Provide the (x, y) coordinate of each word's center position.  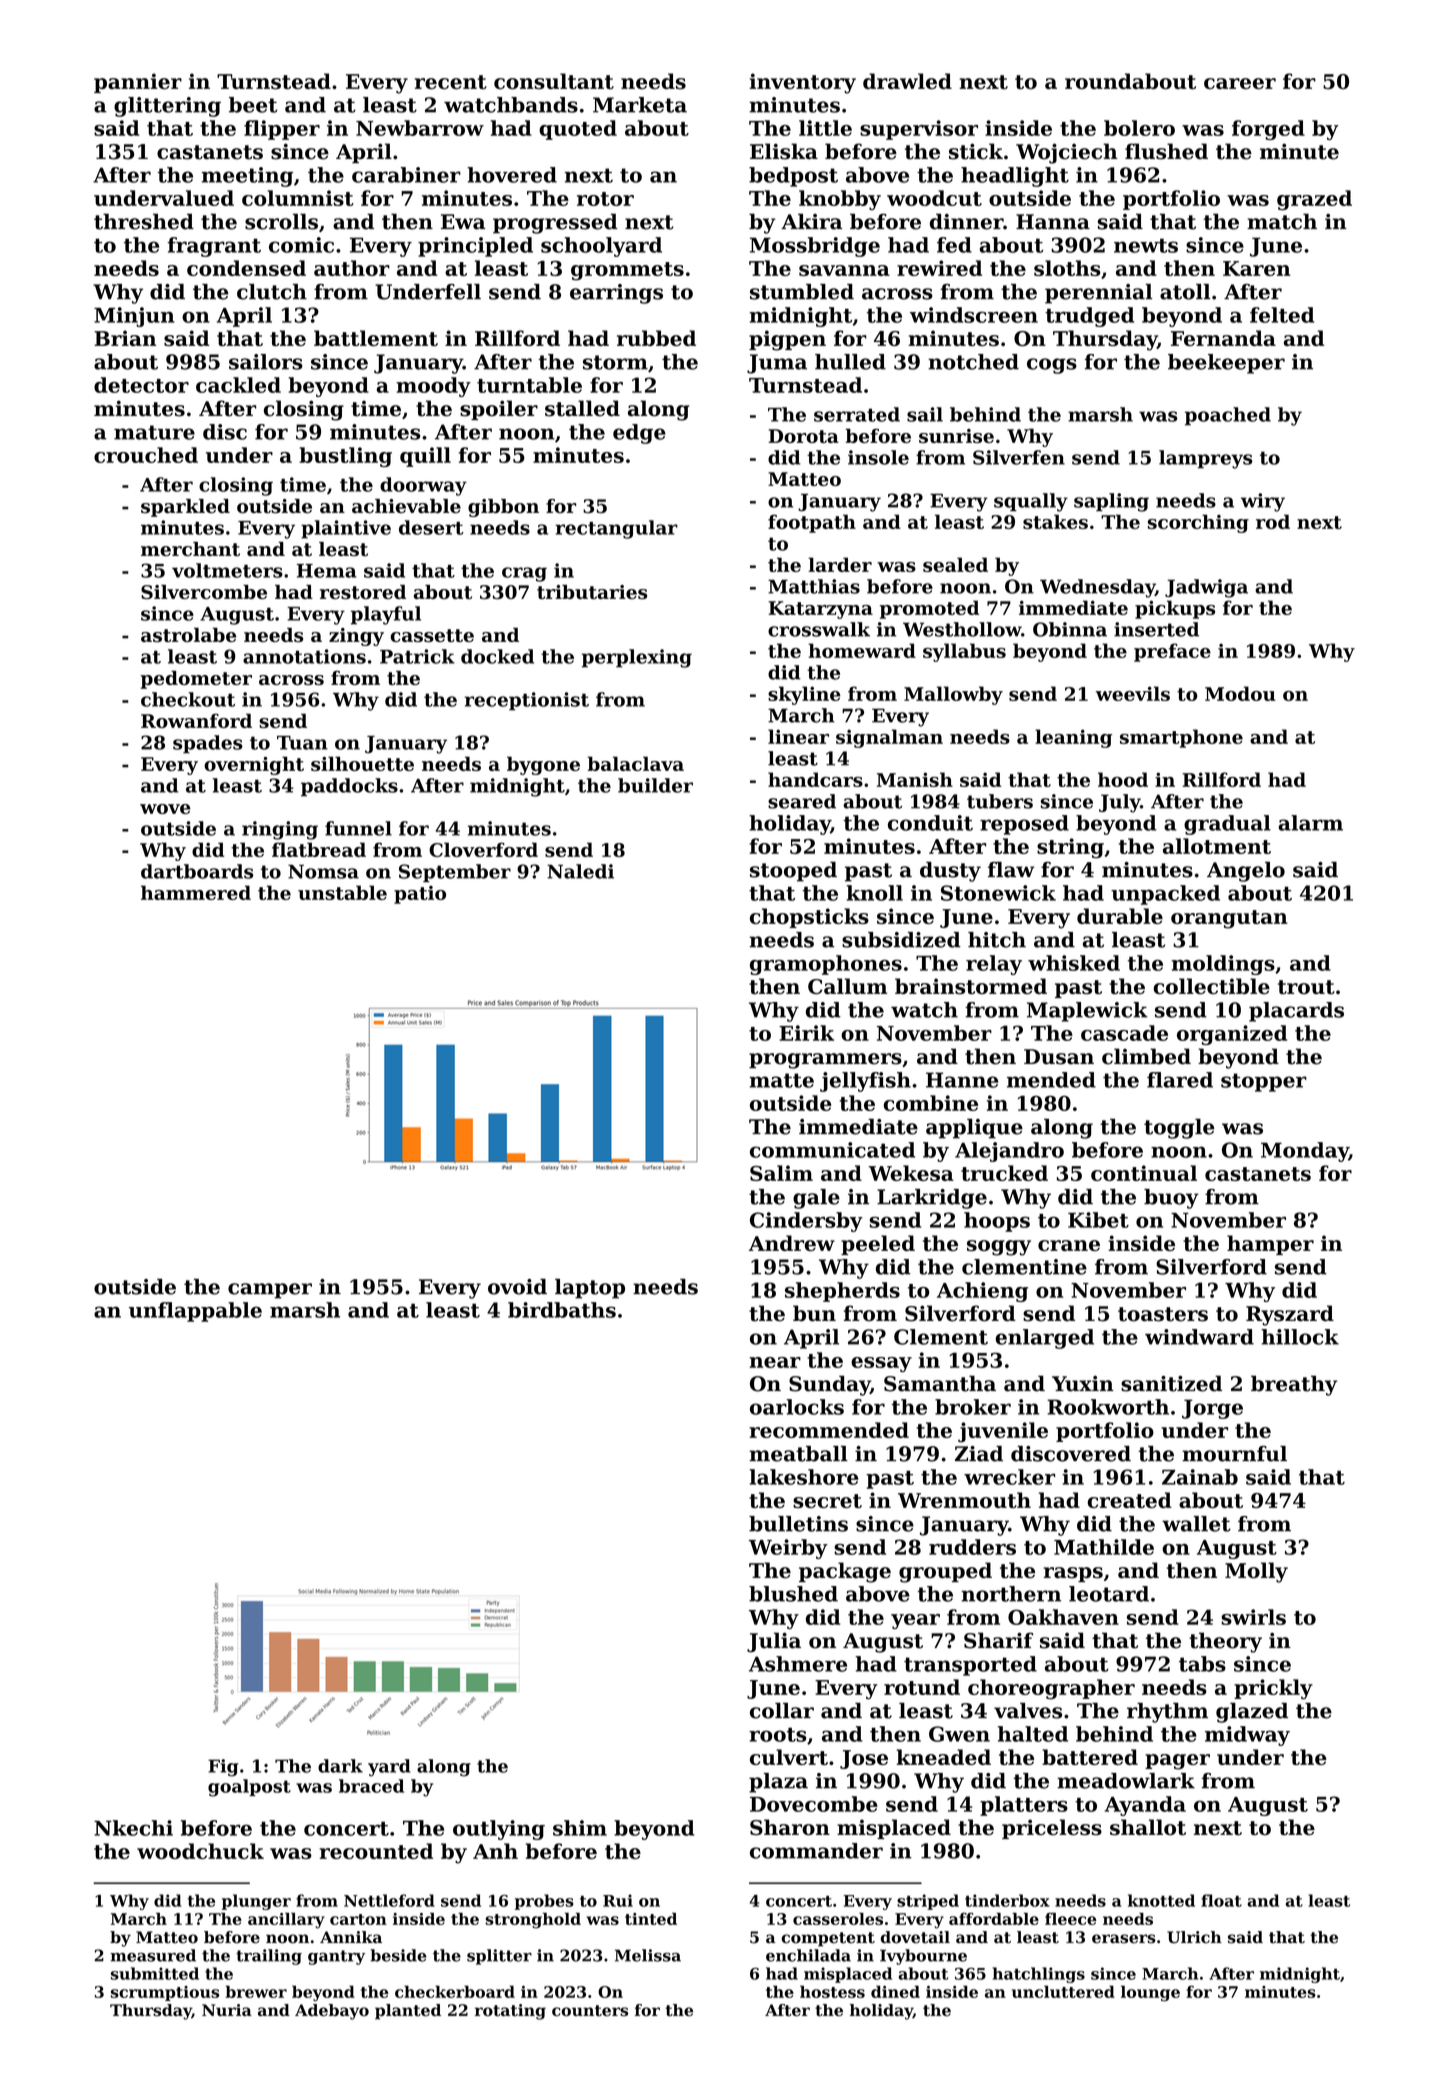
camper (270, 1291)
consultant (554, 81)
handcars (815, 779)
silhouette (362, 763)
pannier (138, 83)
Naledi (580, 871)
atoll (1185, 292)
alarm (1310, 823)
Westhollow (962, 629)
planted (408, 2012)
